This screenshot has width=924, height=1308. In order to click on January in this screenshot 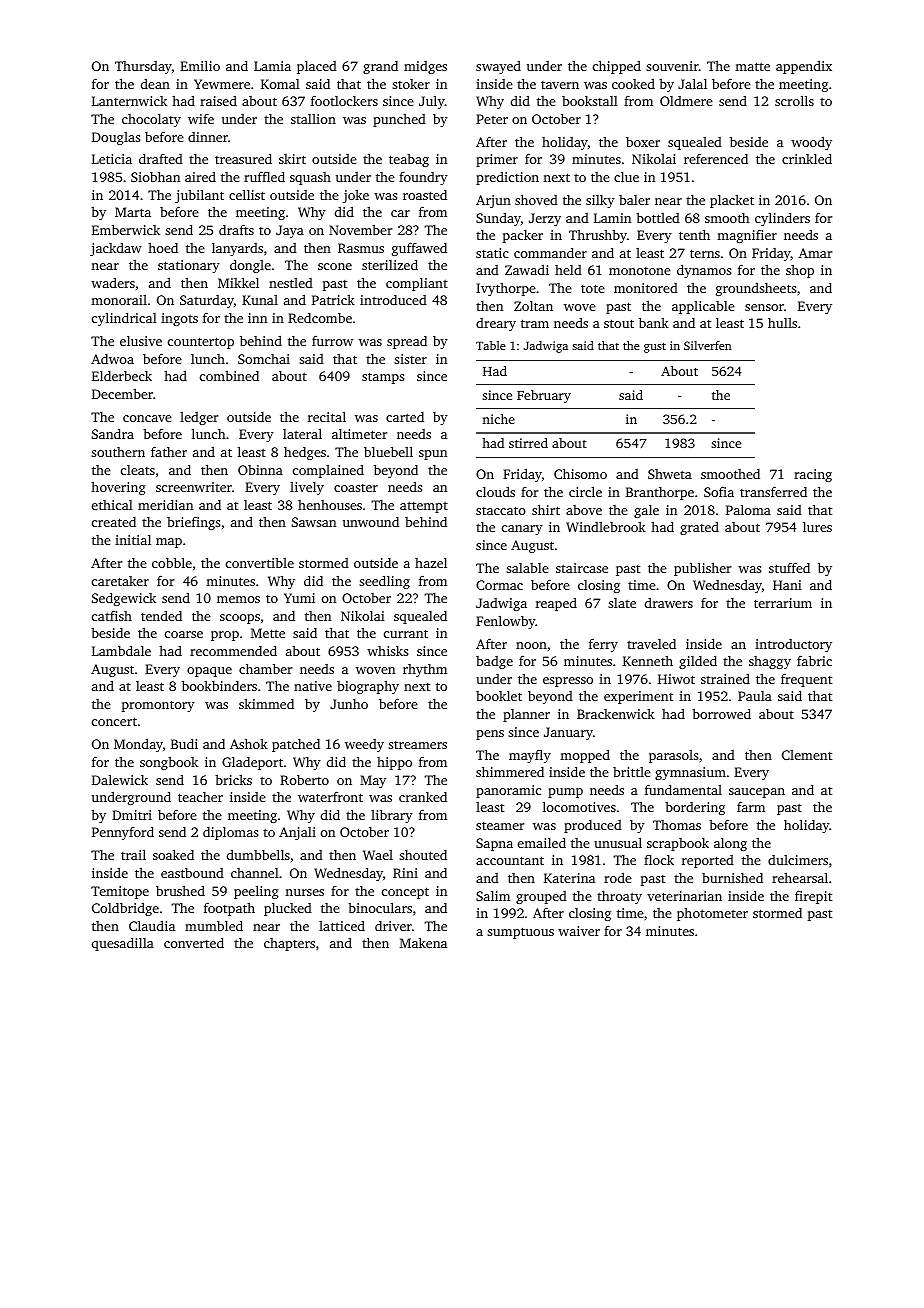, I will do `click(568, 733)`.
